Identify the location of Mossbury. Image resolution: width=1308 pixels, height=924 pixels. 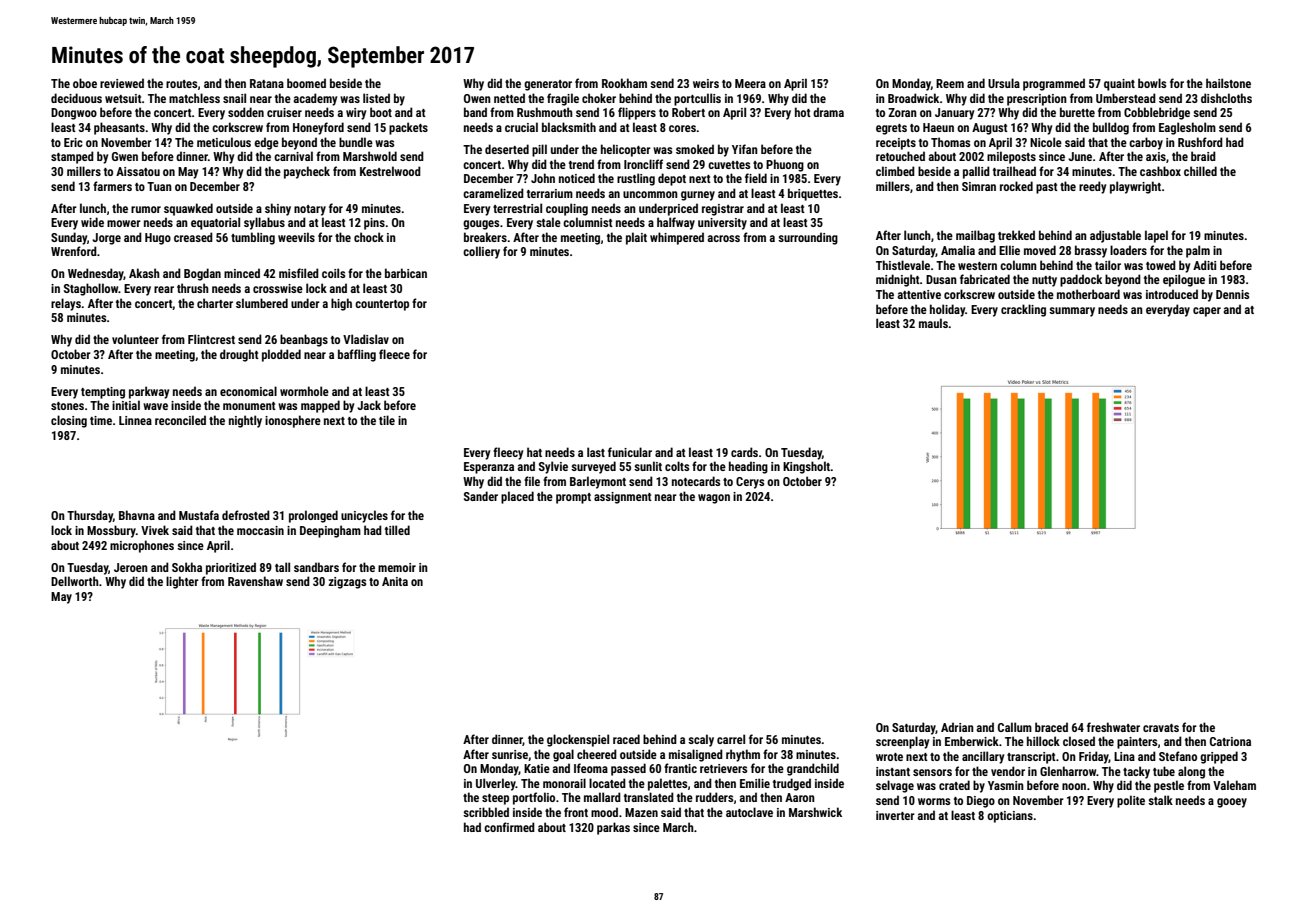
(111, 531).
